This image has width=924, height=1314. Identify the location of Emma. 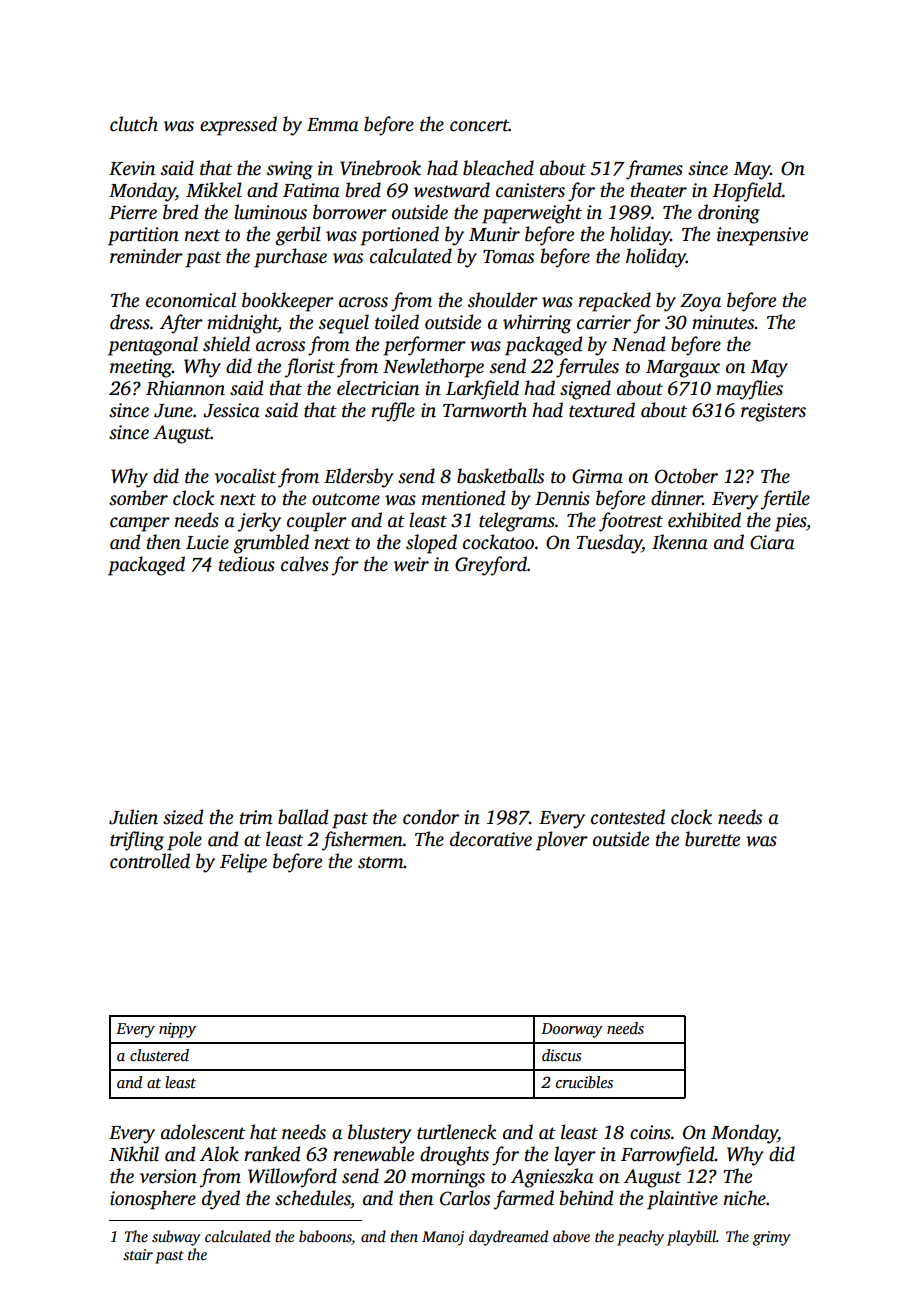
(333, 125).
